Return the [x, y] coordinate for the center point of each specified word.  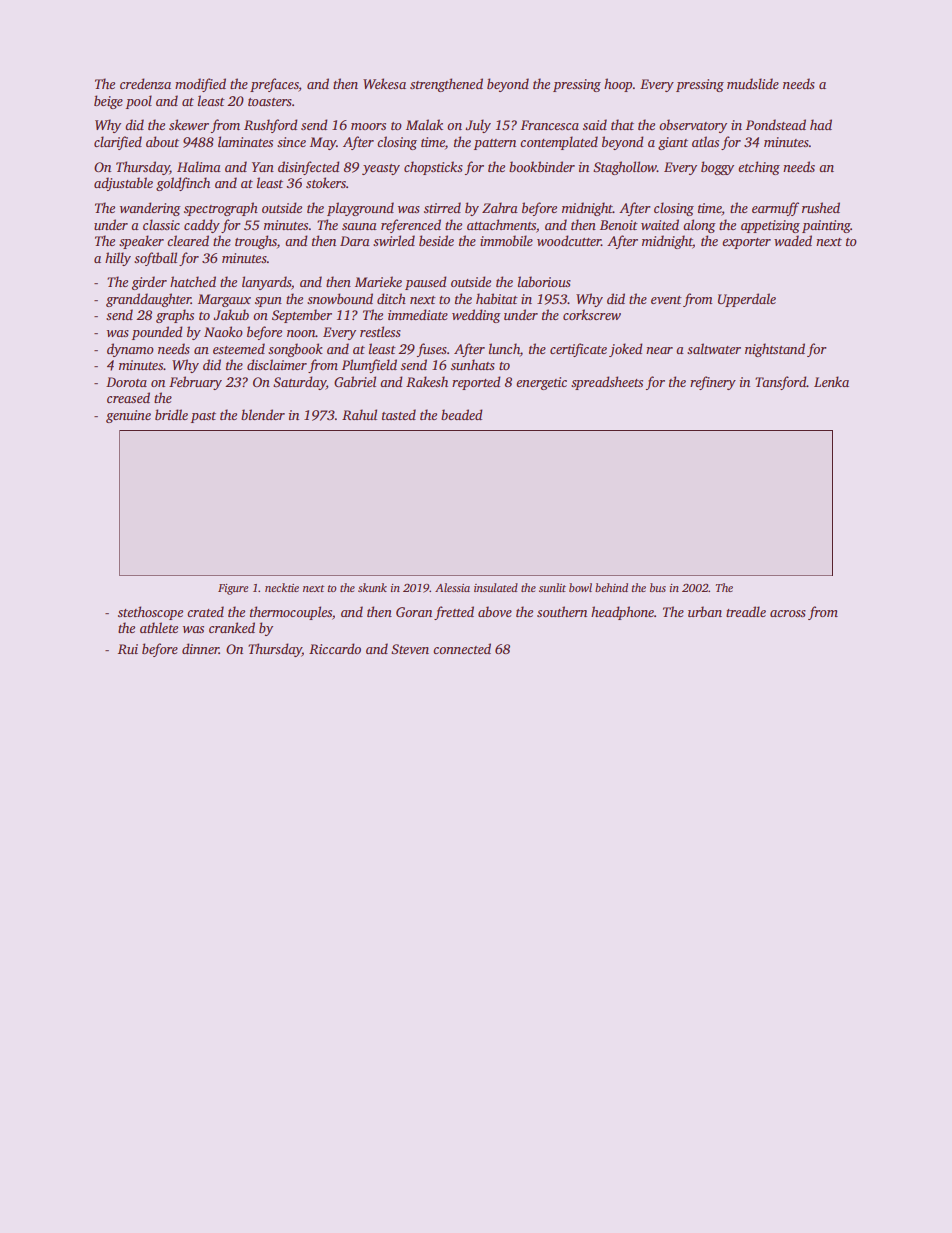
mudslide [753, 83]
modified [200, 85]
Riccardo [335, 648]
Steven [410, 649]
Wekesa [384, 83]
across [788, 613]
